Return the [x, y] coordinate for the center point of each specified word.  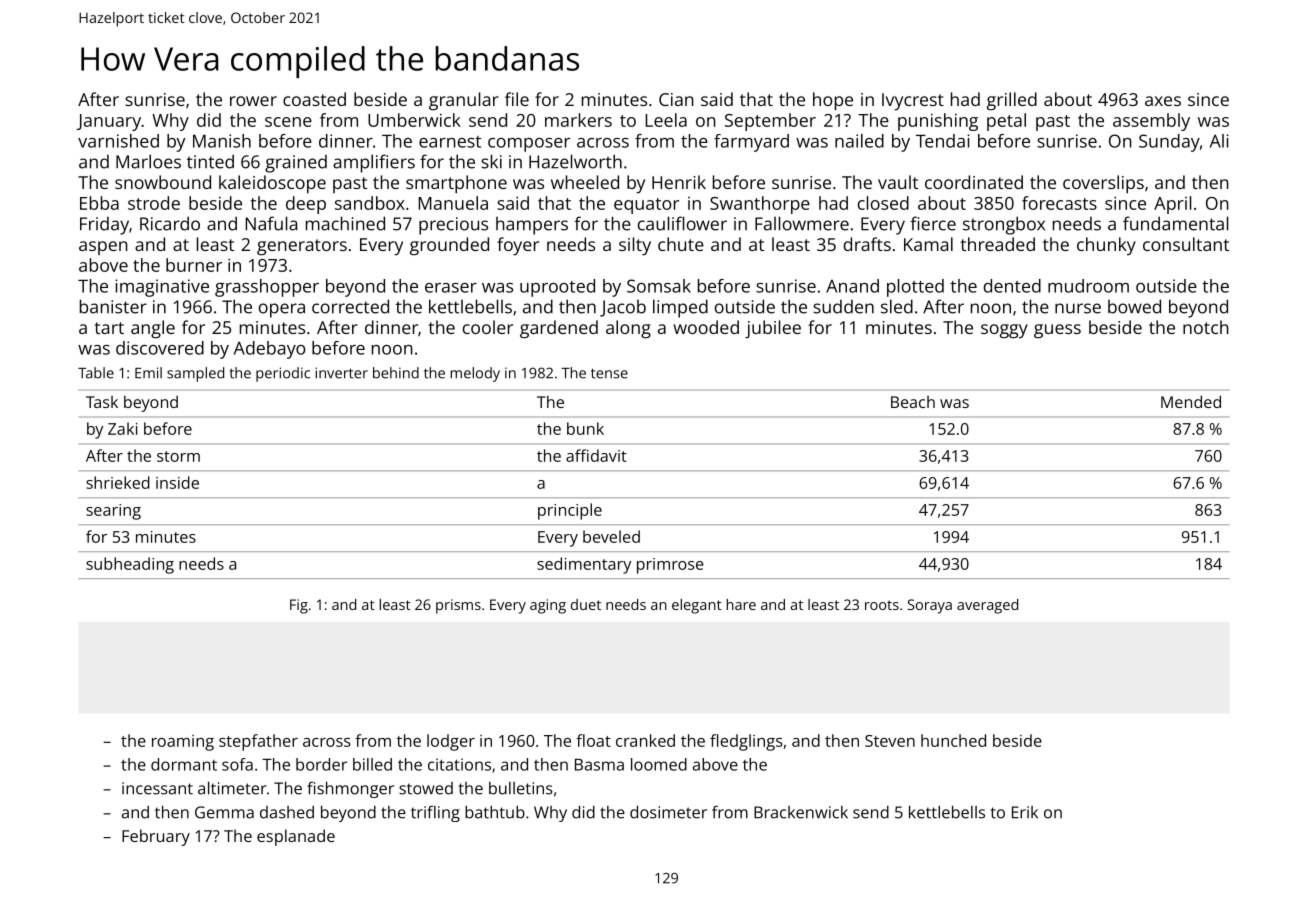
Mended [1191, 401]
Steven [890, 741]
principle [570, 511]
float [593, 740]
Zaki [123, 428]
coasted [314, 99]
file [517, 99]
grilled [1012, 101]
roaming [183, 743]
